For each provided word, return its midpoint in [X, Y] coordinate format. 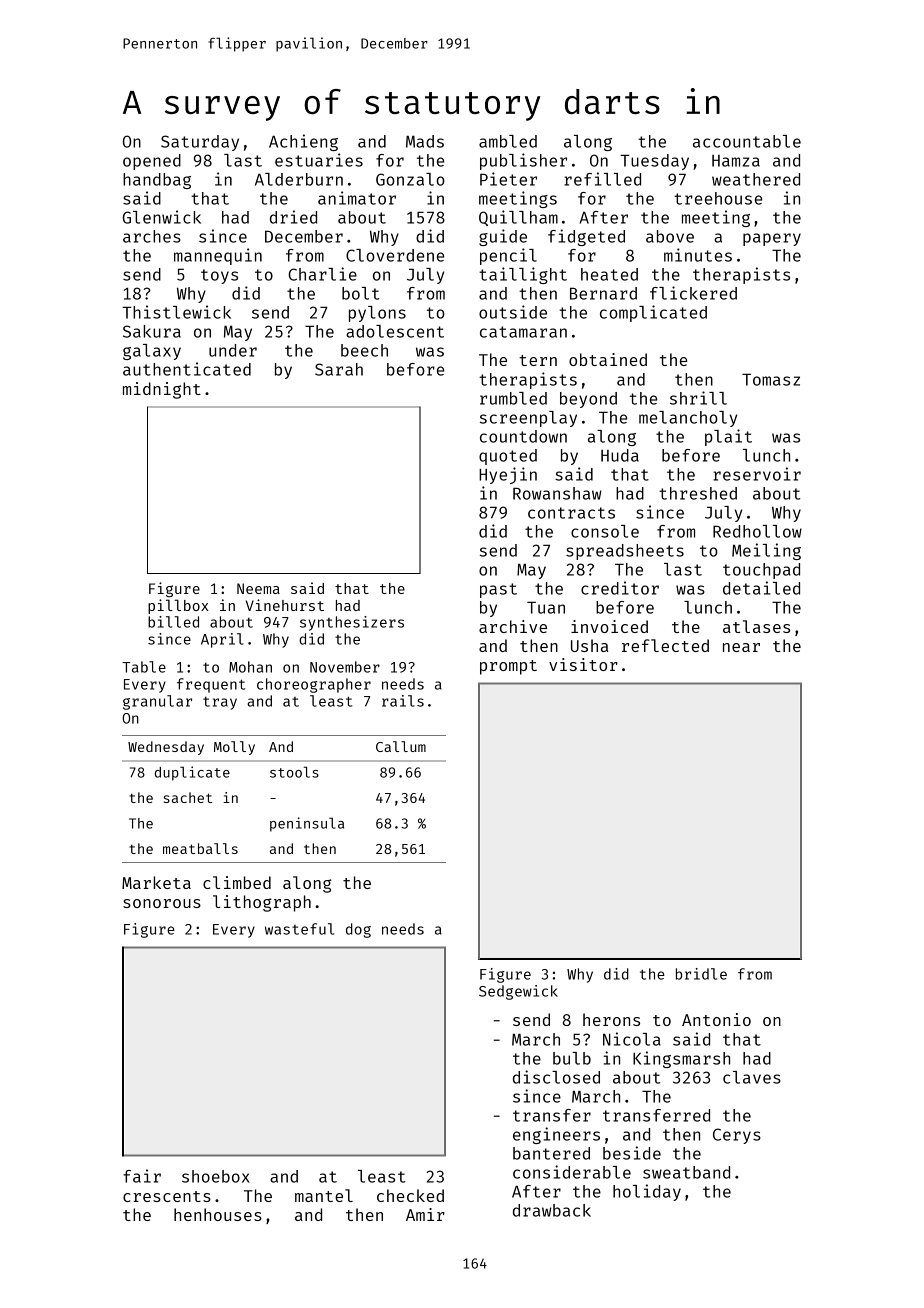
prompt [508, 667]
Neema [258, 588]
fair [142, 1176]
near [741, 647]
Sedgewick [518, 992]
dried [293, 217]
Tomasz [771, 379]
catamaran [523, 332]
